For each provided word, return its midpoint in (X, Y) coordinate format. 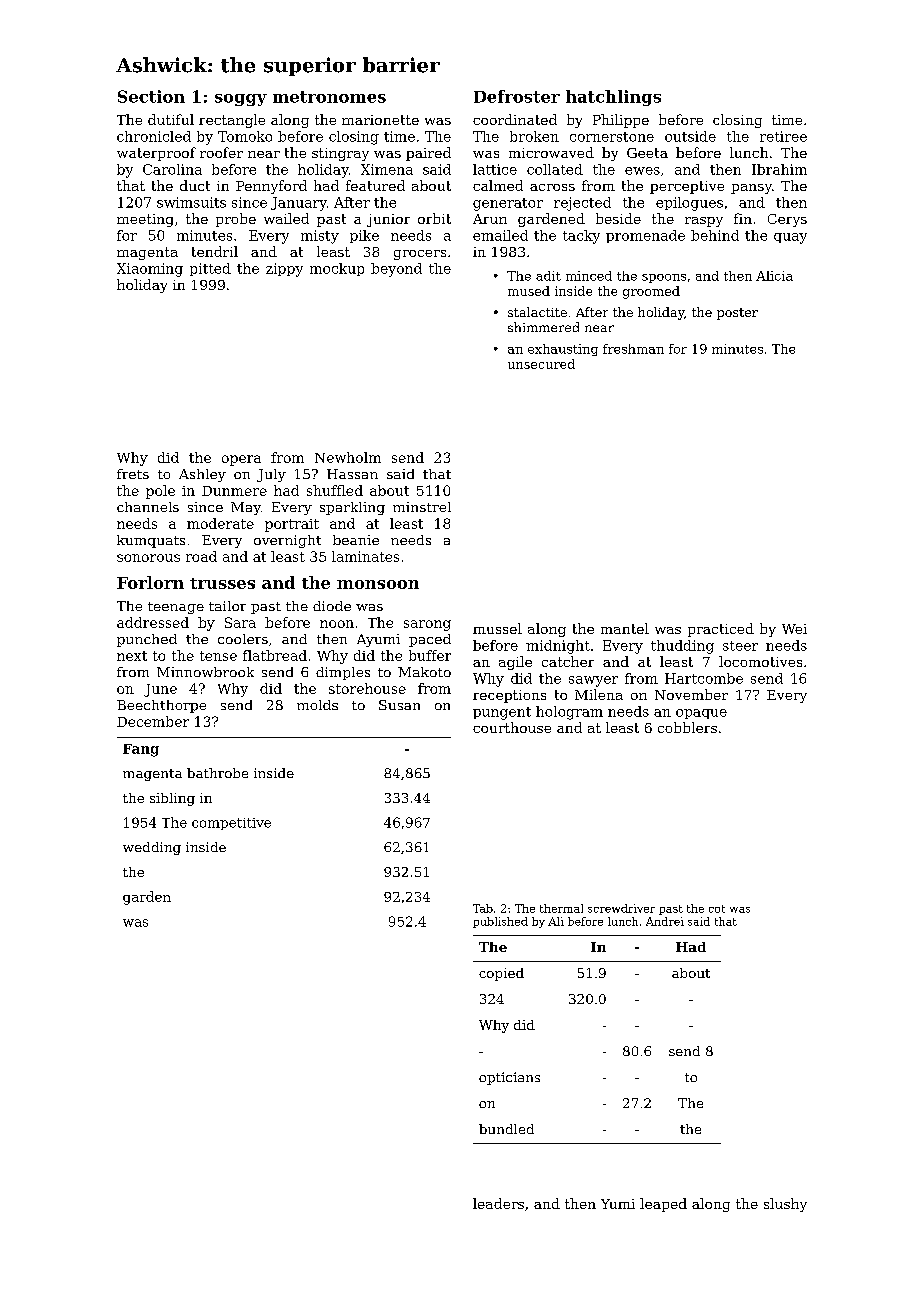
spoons (664, 278)
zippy (284, 270)
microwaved (551, 152)
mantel (625, 628)
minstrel (422, 507)
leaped (663, 1205)
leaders (498, 1203)
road (201, 556)
